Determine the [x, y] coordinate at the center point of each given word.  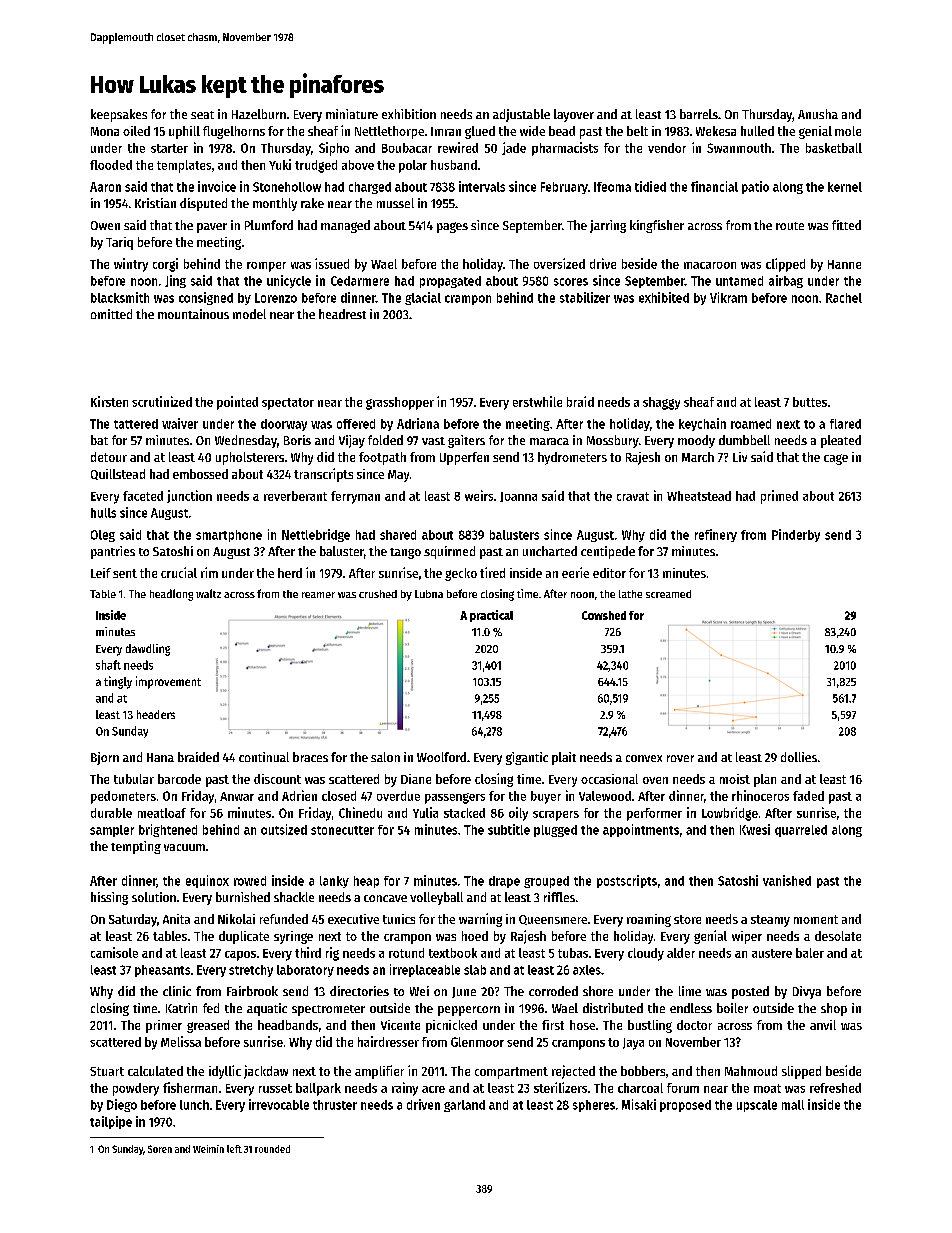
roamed [751, 424]
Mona [105, 131]
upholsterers [250, 458]
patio [755, 187]
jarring [608, 226]
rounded [272, 1149]
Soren [160, 1149]
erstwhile [537, 401]
